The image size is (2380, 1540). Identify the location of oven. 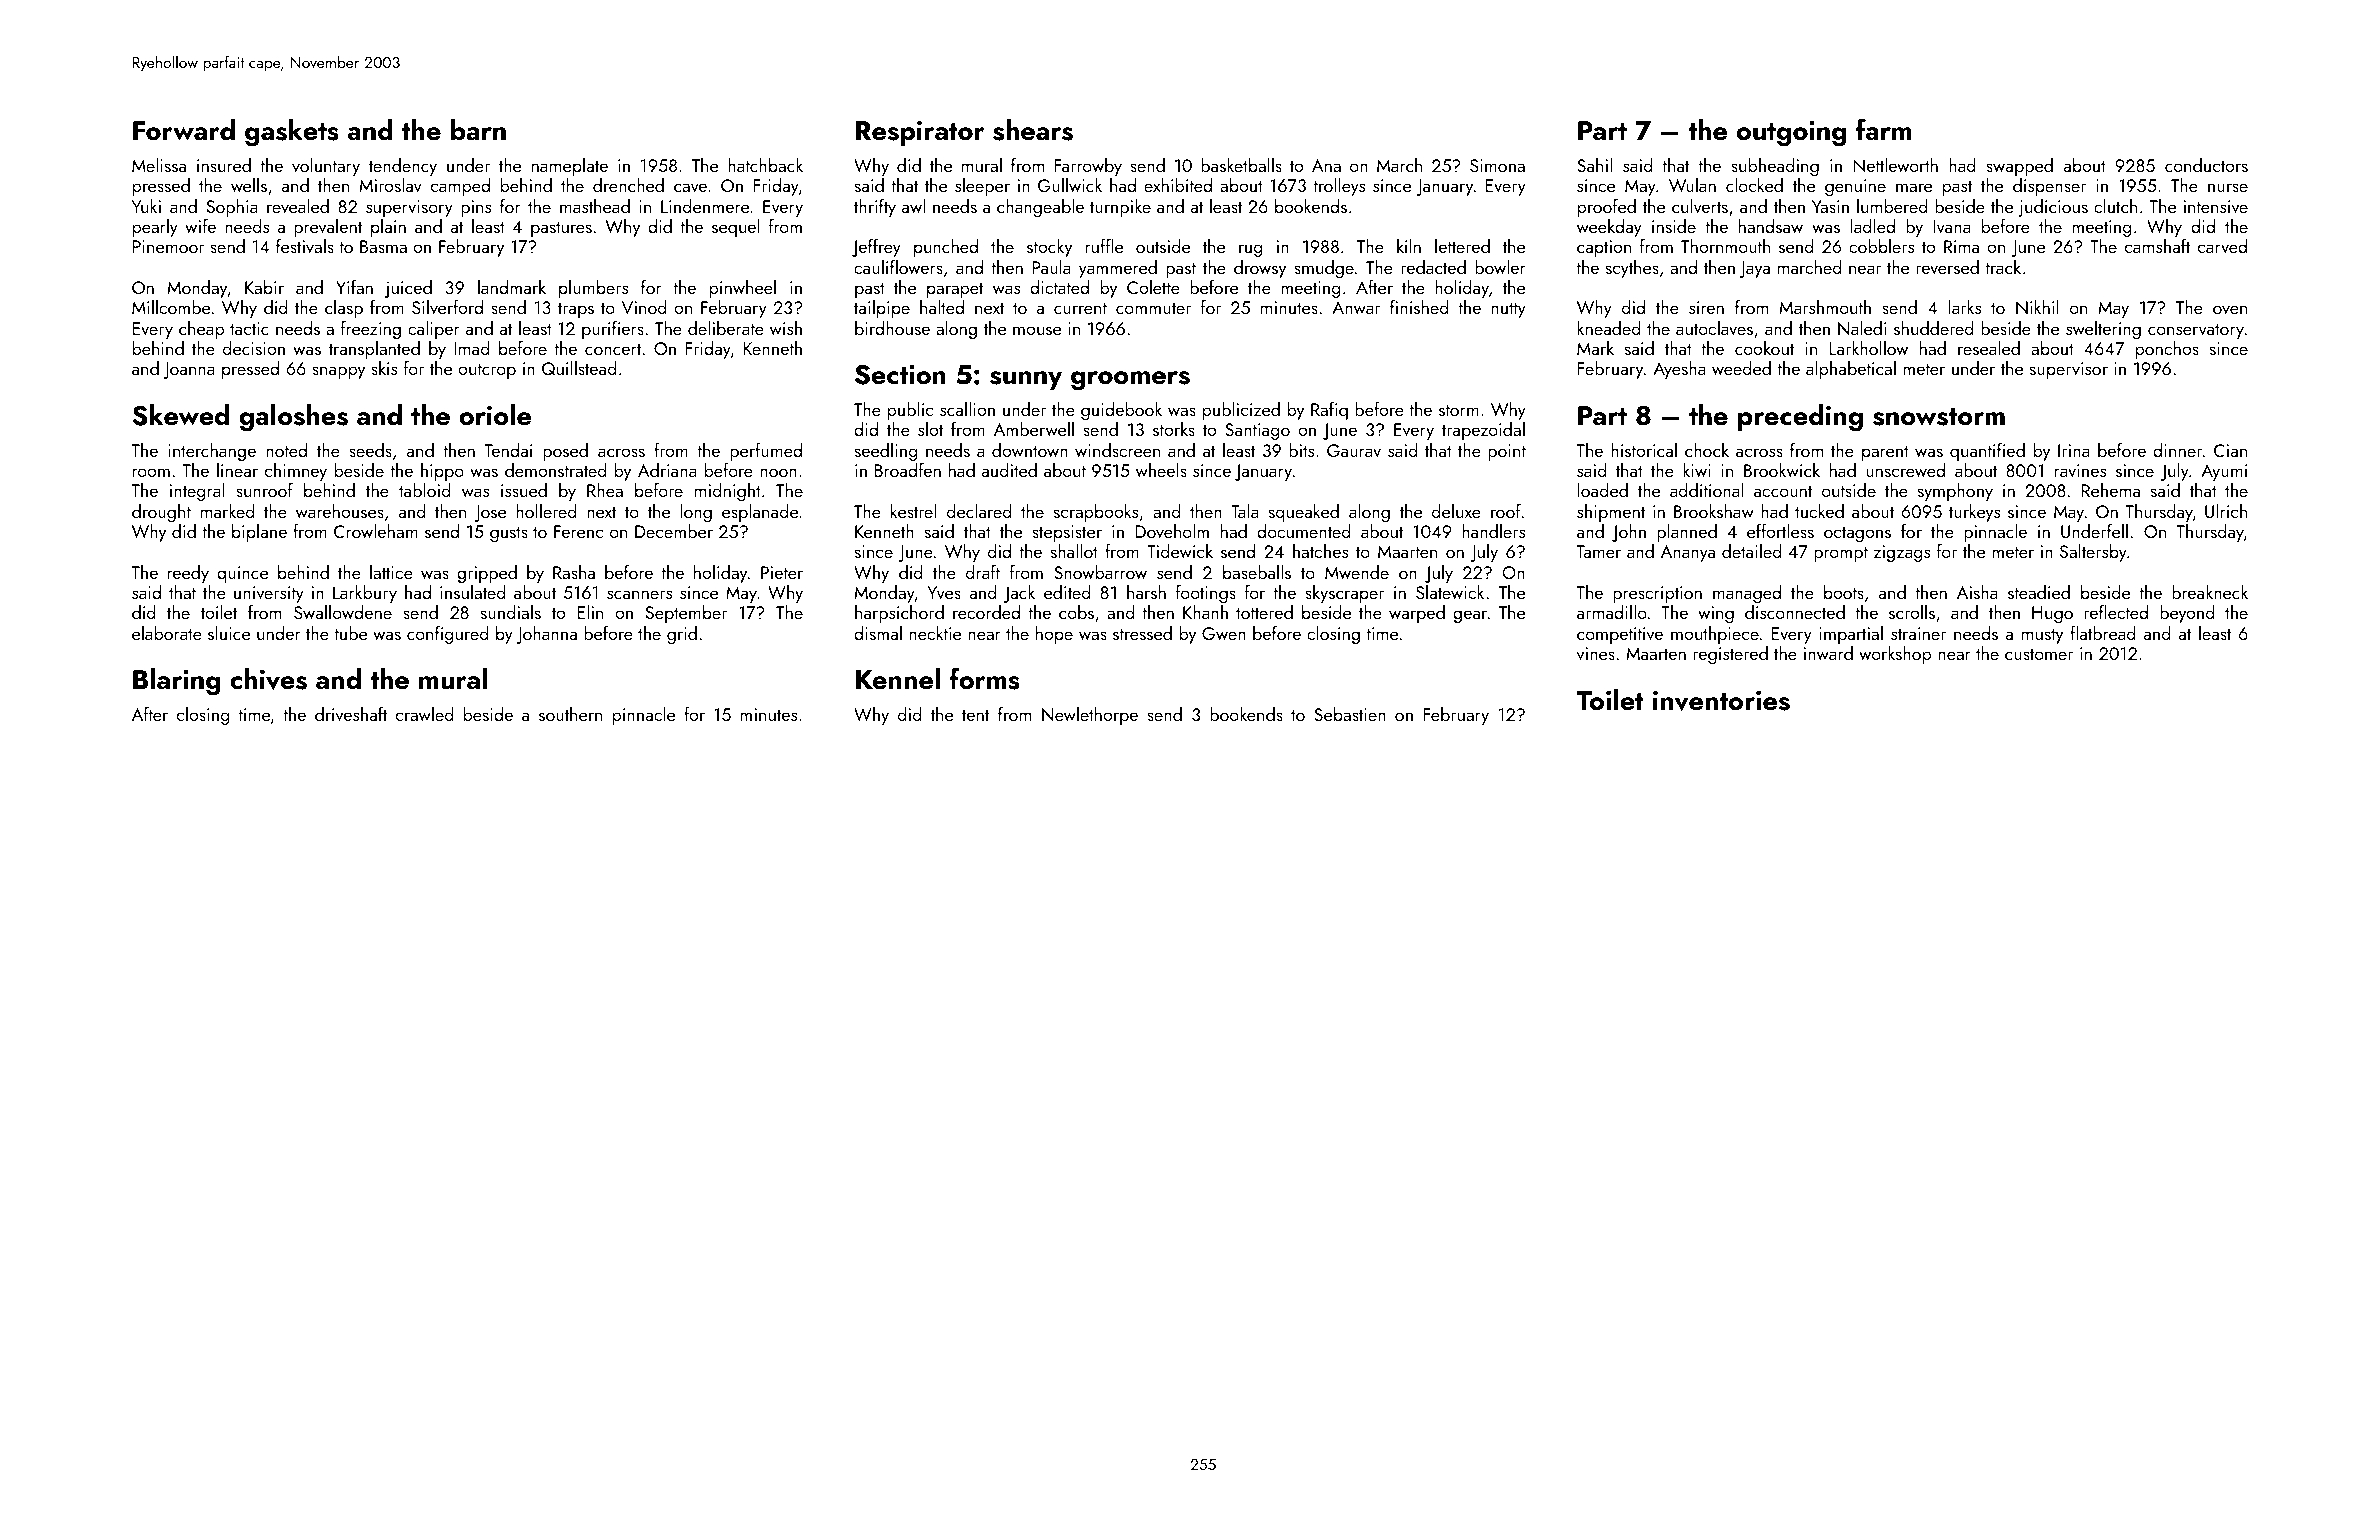
(2230, 309).
